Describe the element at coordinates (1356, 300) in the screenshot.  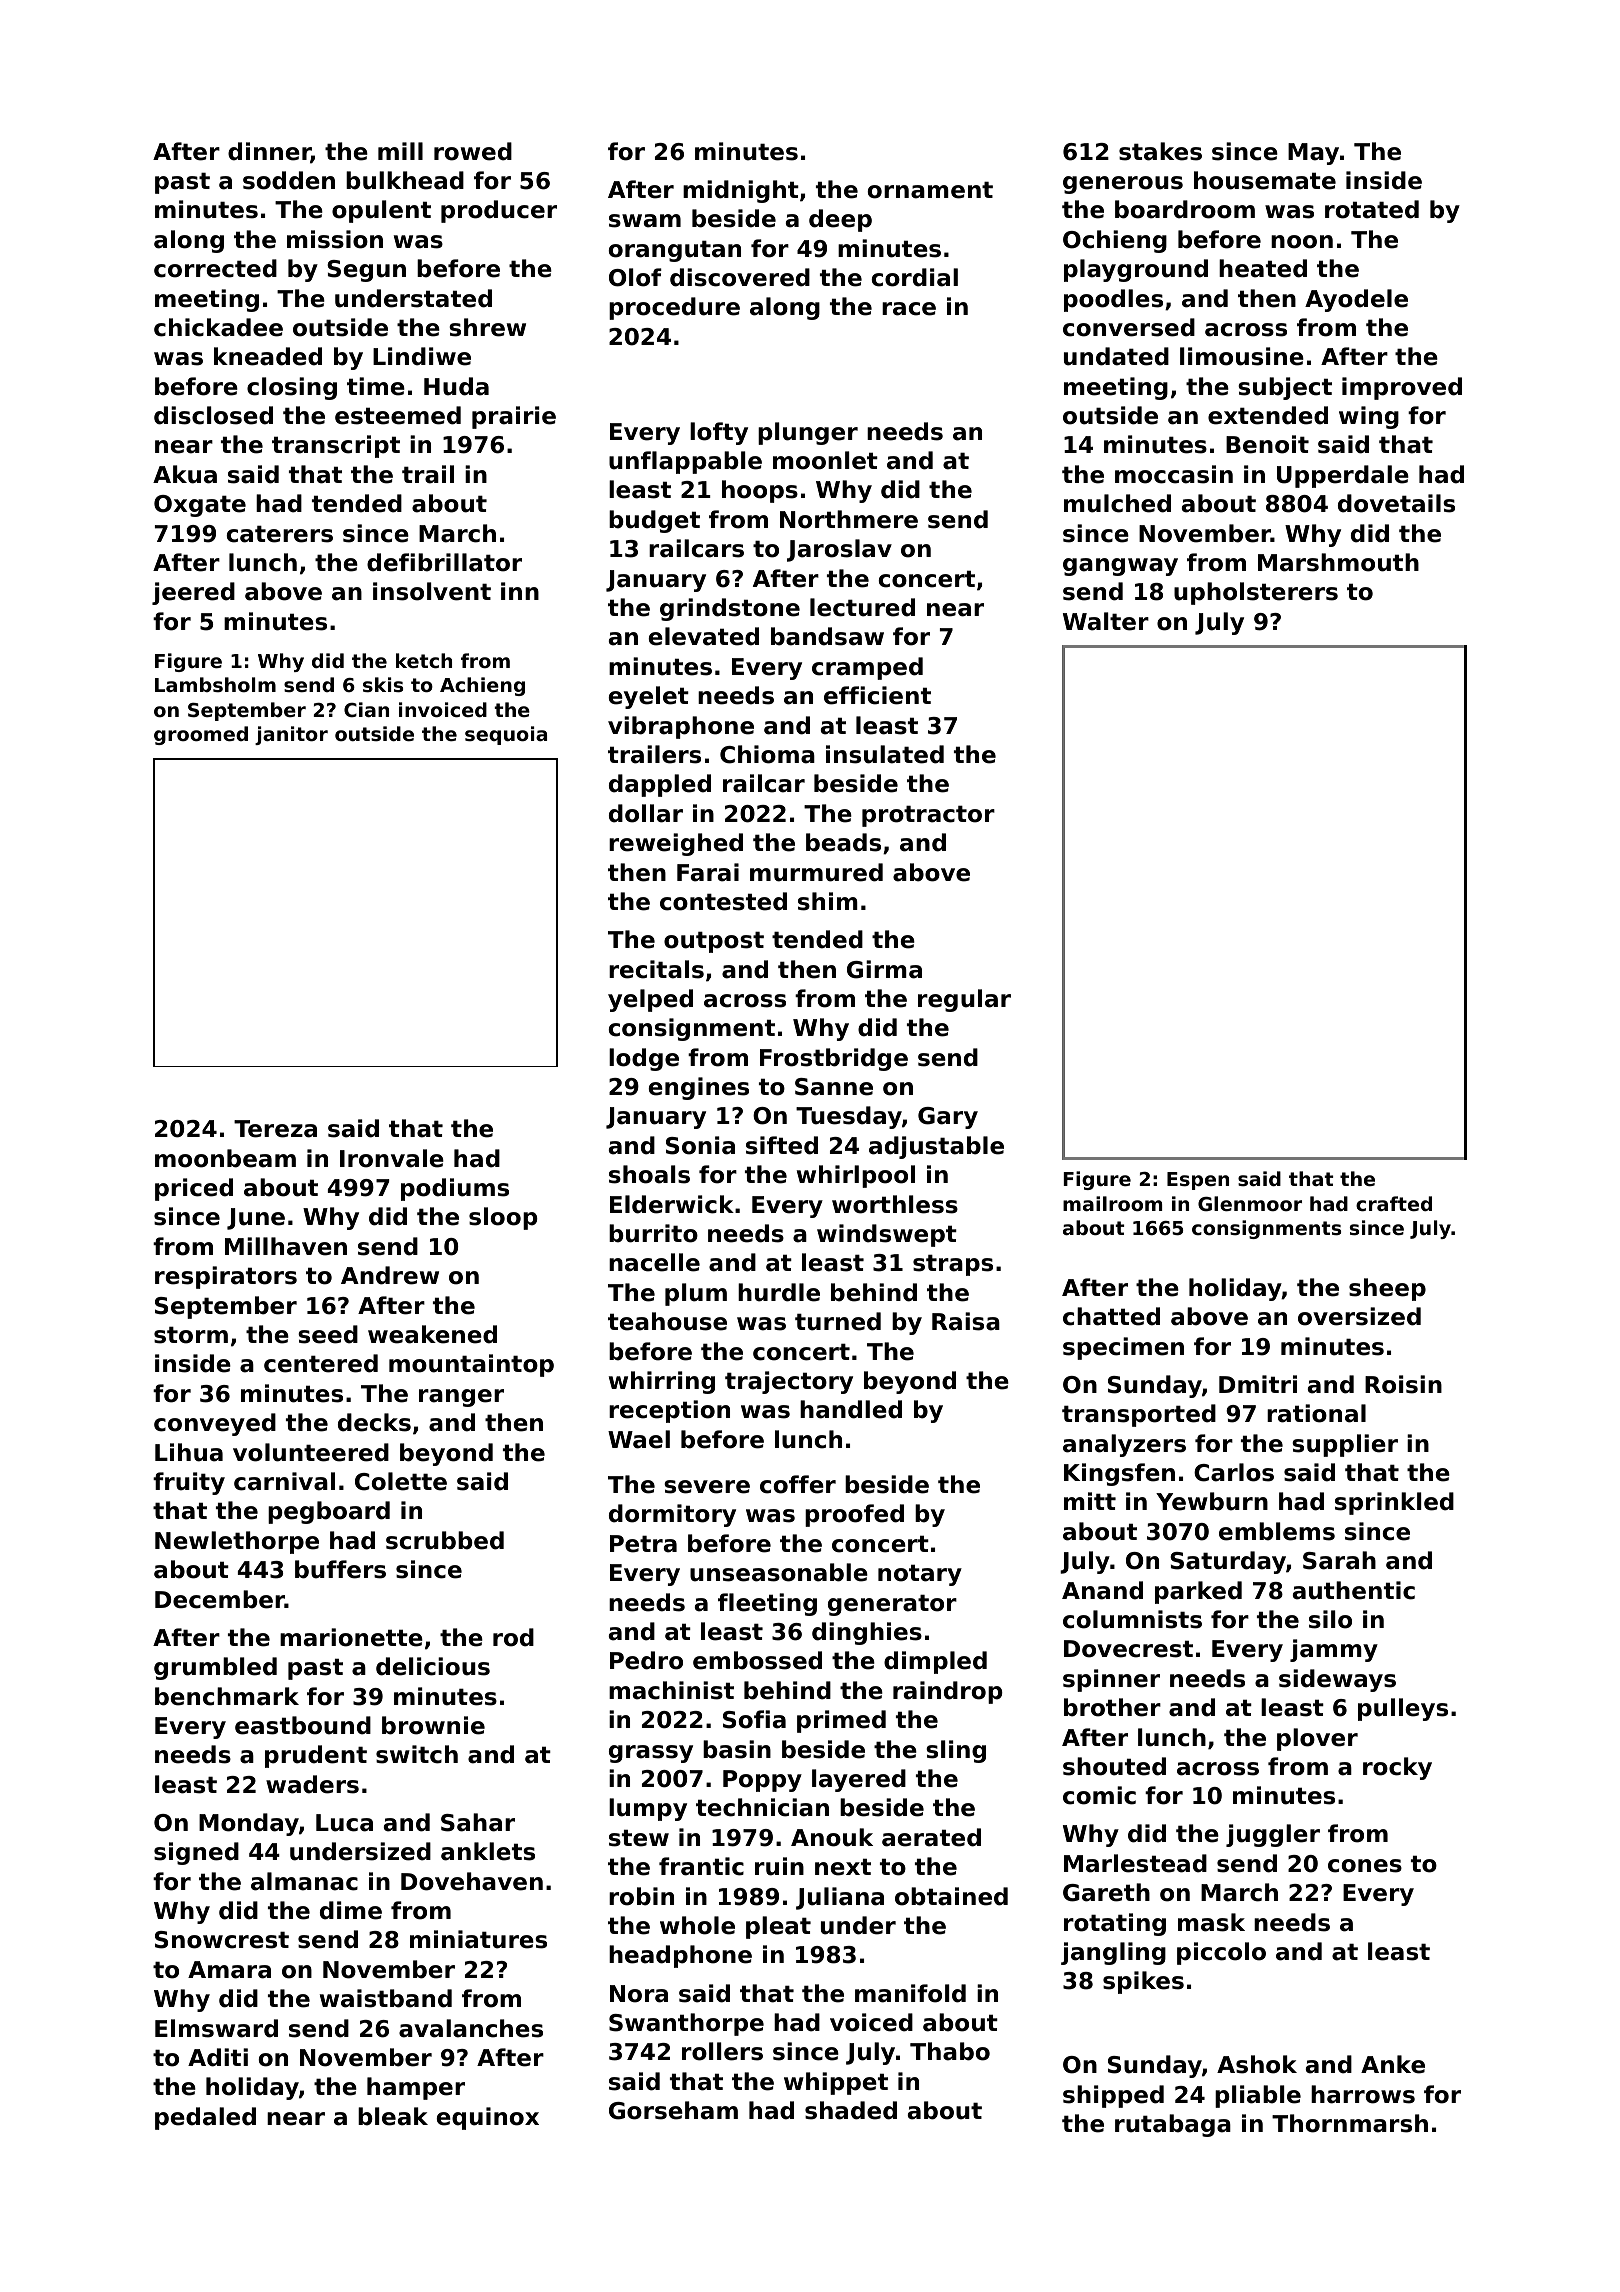
I see `Ayodele` at that location.
